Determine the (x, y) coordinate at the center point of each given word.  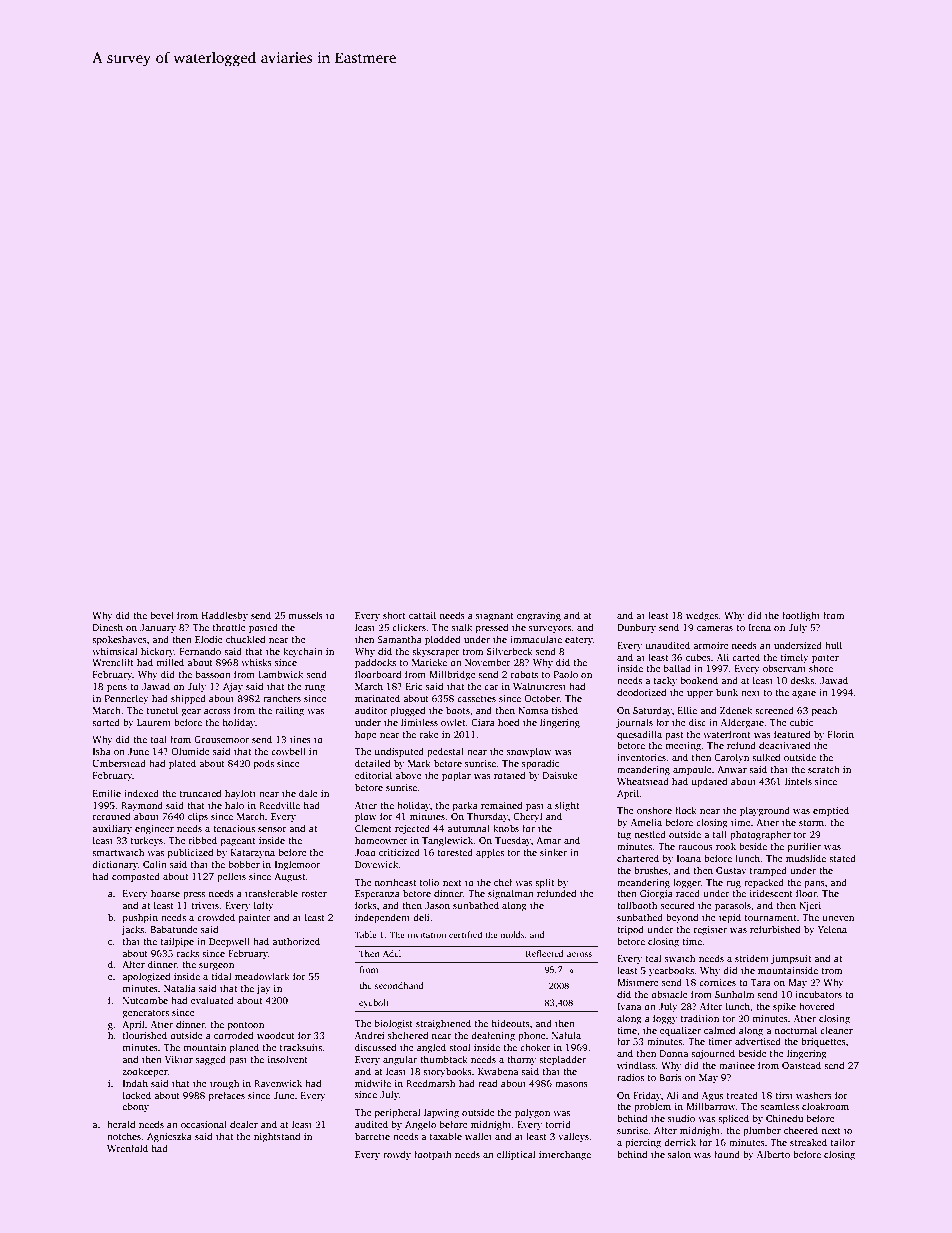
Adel (392, 953)
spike (784, 1007)
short (394, 615)
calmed (720, 1030)
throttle (229, 627)
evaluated (212, 1000)
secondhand (399, 985)
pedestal (445, 752)
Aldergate (742, 723)
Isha (102, 751)
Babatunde (174, 929)
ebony (135, 1107)
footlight (801, 616)
